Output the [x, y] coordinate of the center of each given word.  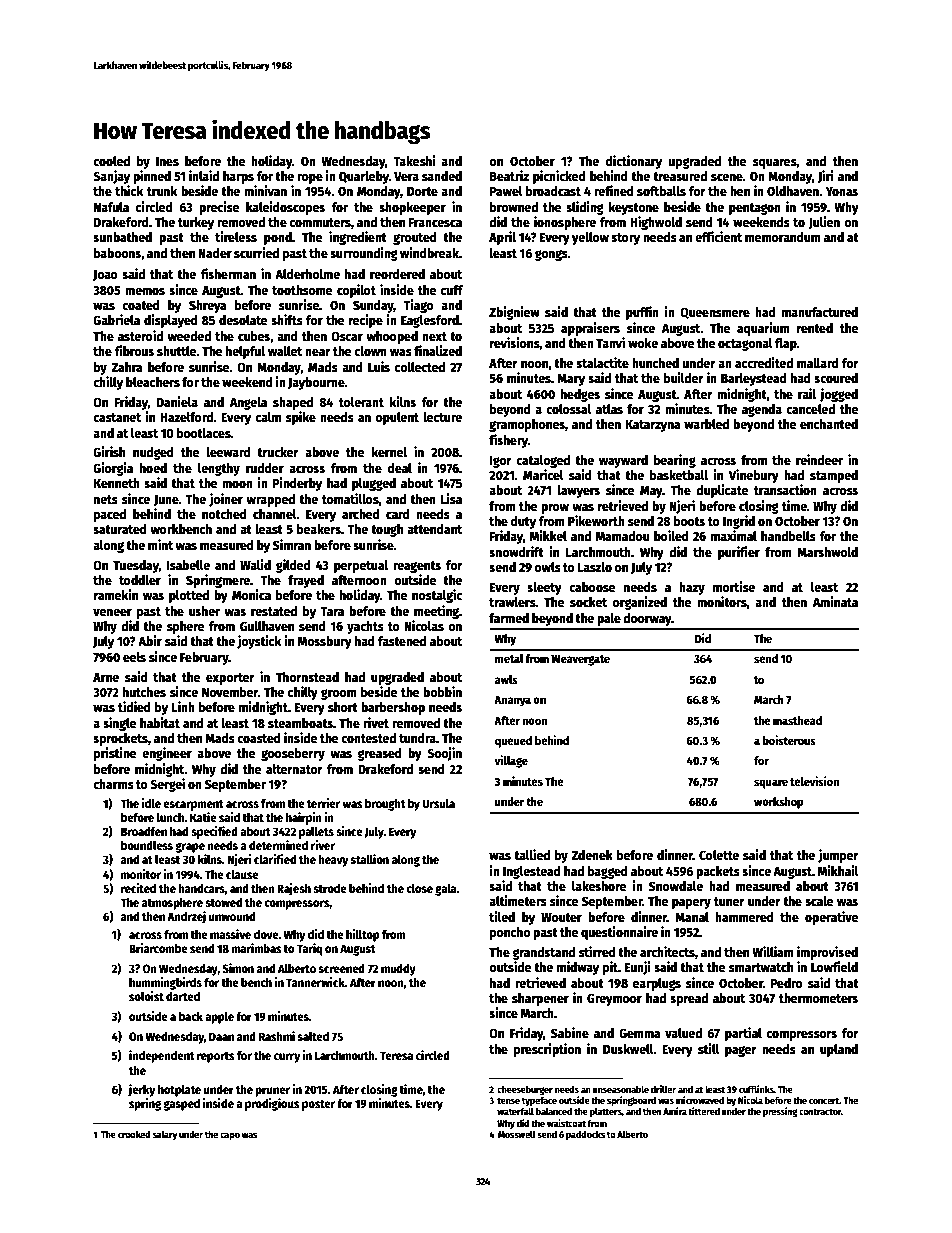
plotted [189, 596]
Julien [824, 222]
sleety [544, 588]
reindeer [819, 459]
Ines [167, 161]
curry [287, 1058]
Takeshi [414, 160]
